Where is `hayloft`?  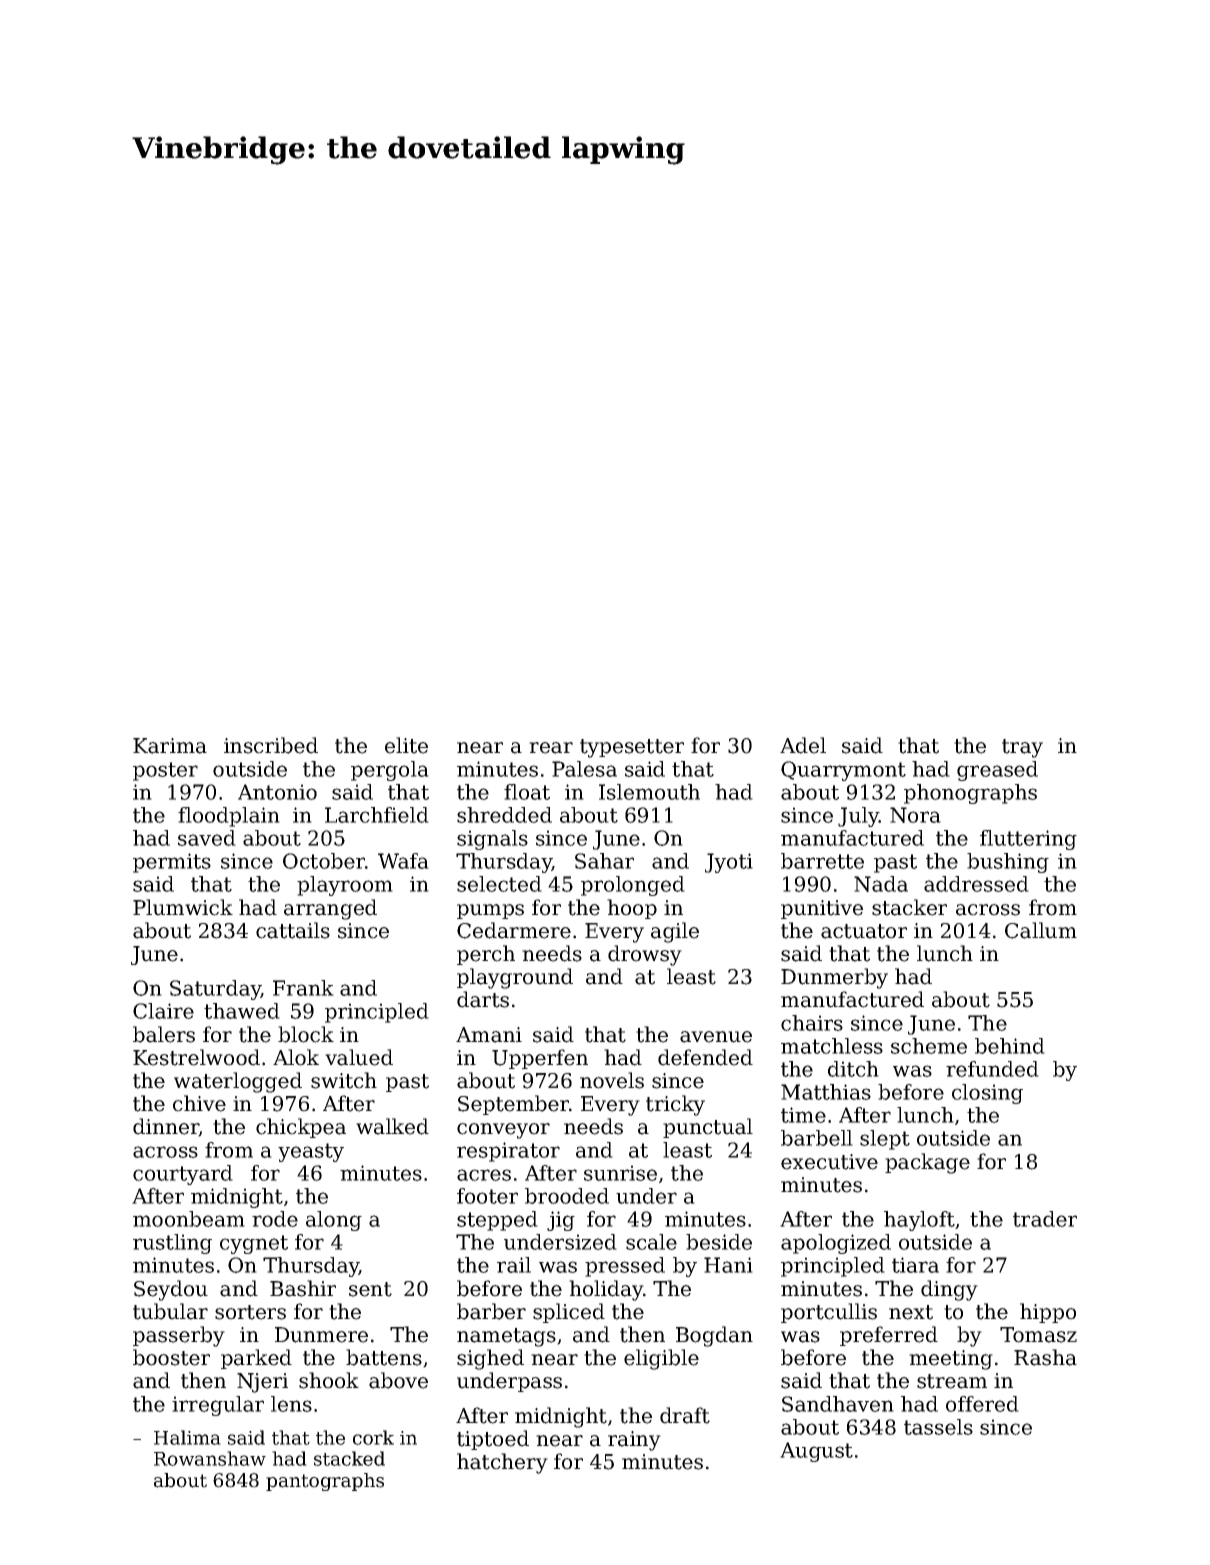 hayloft is located at coordinates (919, 1221).
